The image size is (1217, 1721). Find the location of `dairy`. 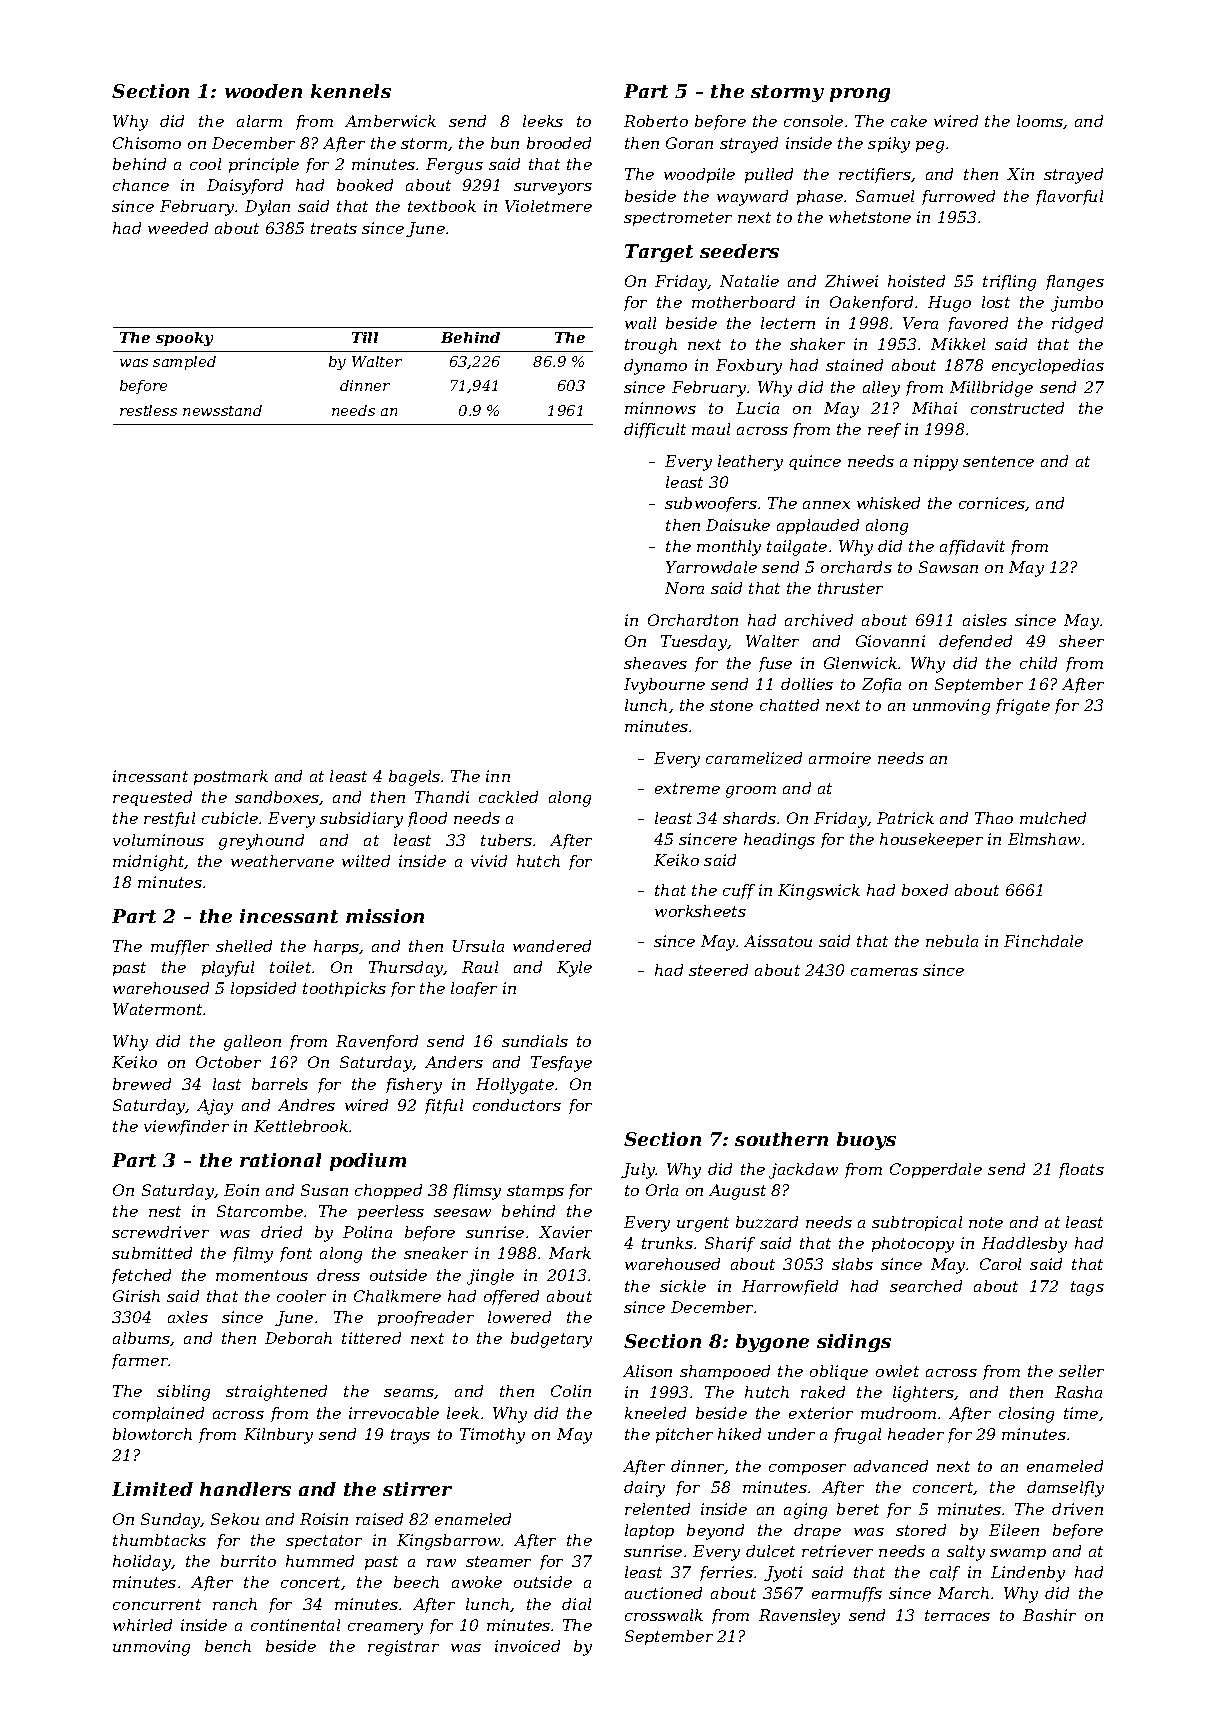

dairy is located at coordinates (644, 1489).
